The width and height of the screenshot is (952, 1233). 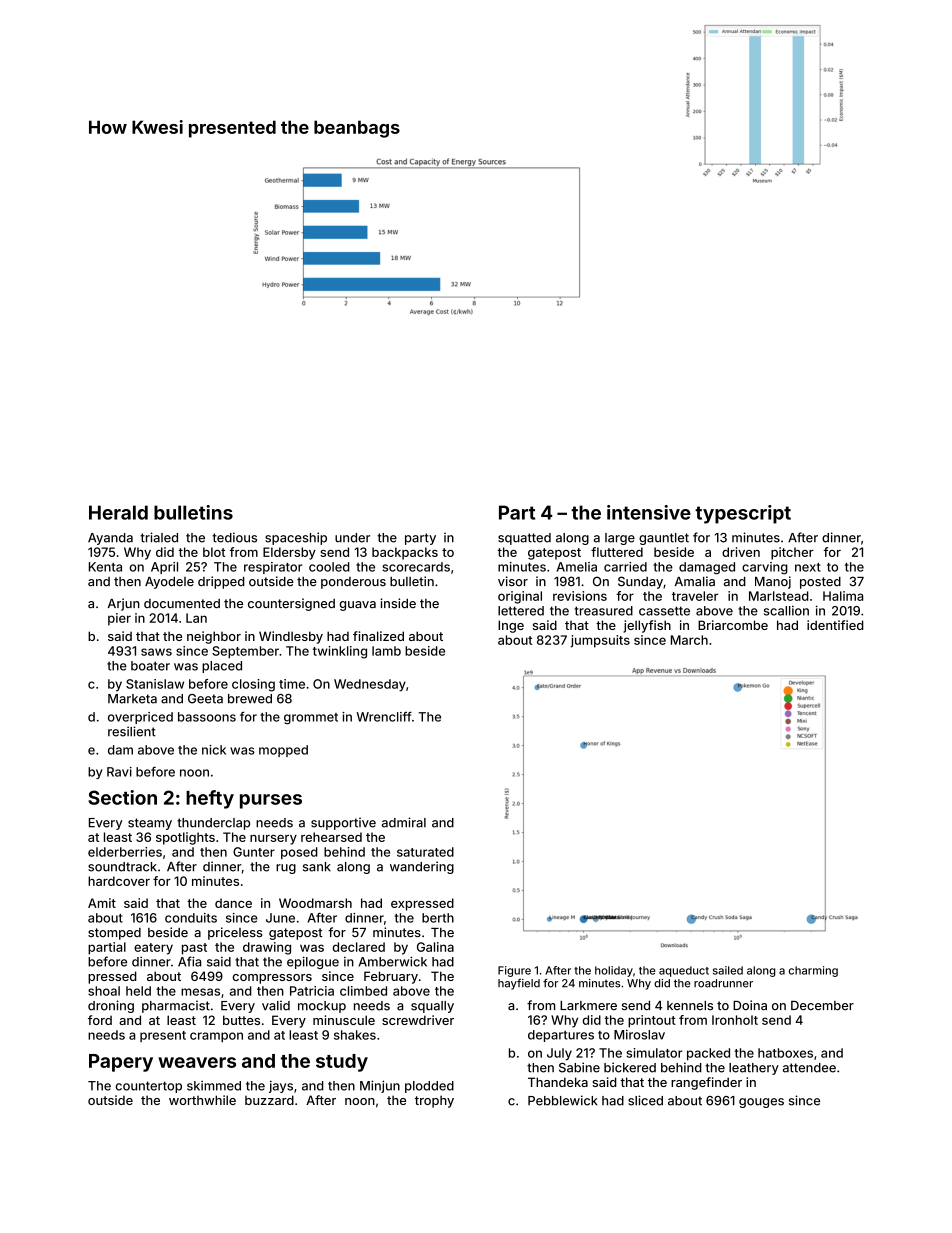 What do you see at coordinates (132, 699) in the screenshot?
I see `Marketa` at bounding box center [132, 699].
